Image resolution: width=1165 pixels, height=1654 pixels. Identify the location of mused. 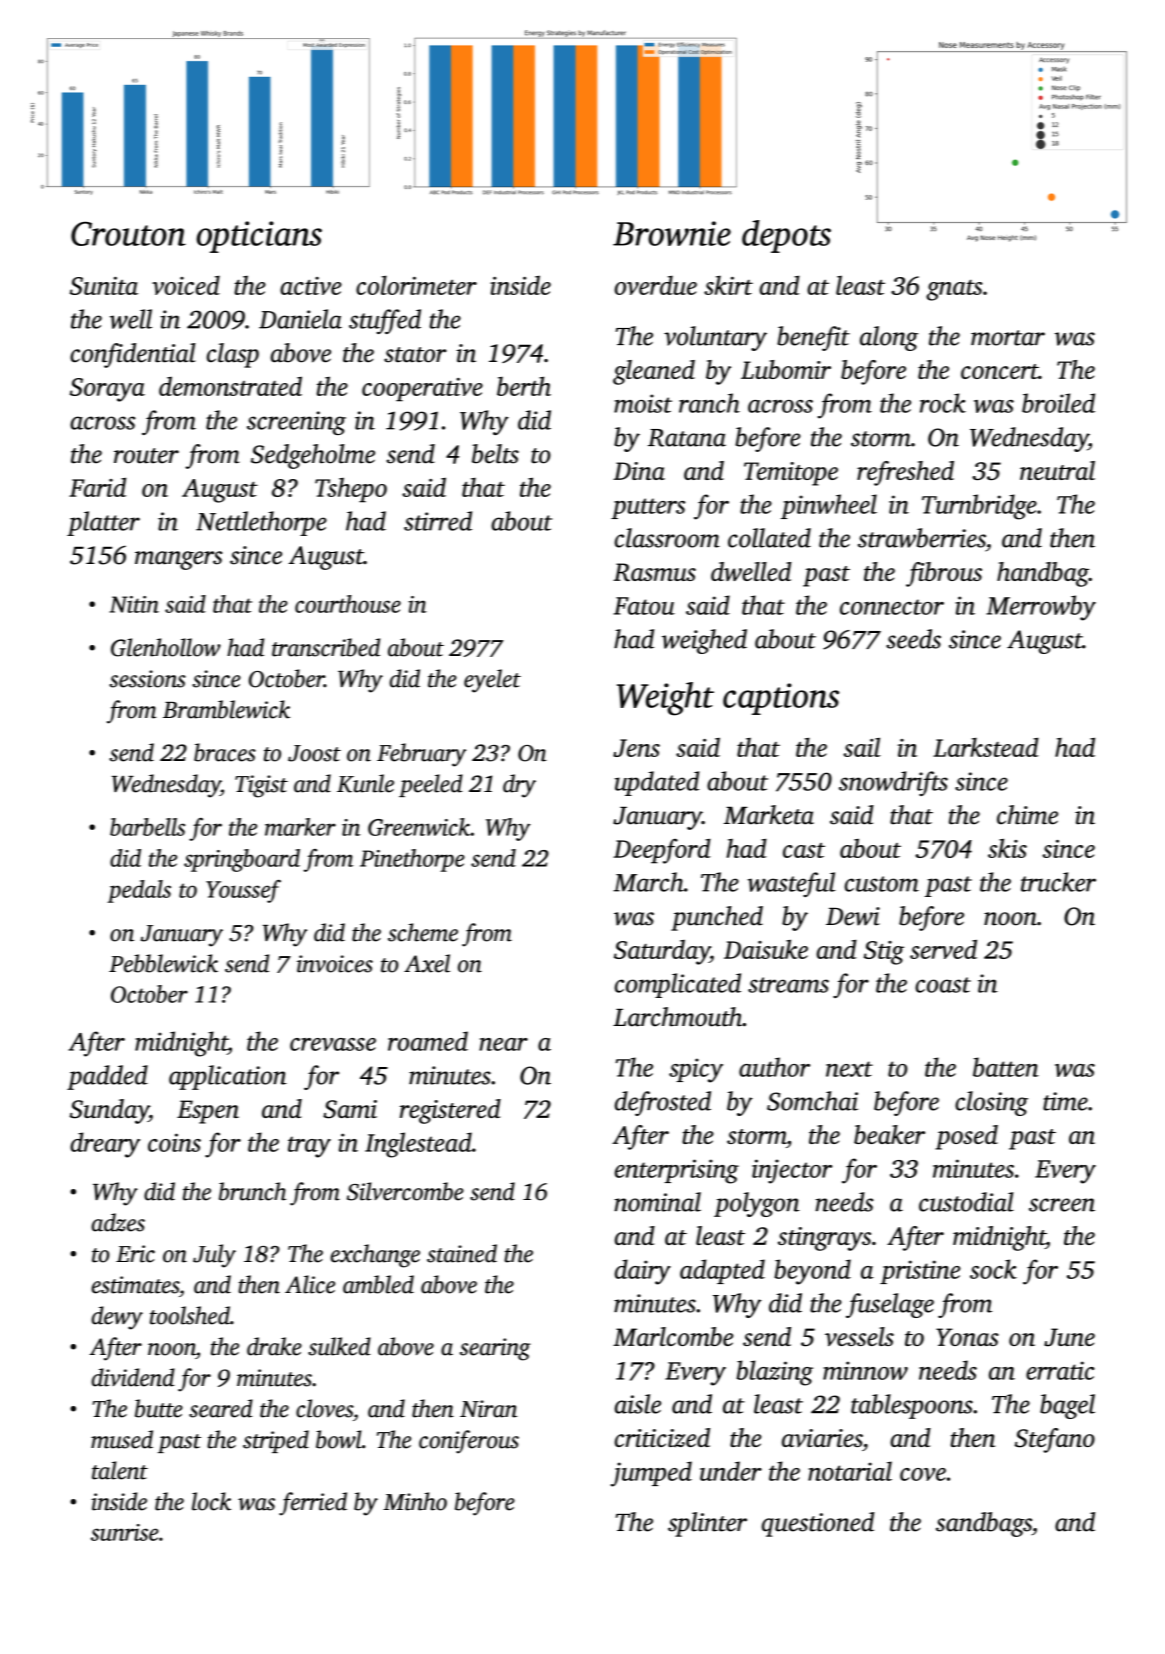
(122, 1439).
